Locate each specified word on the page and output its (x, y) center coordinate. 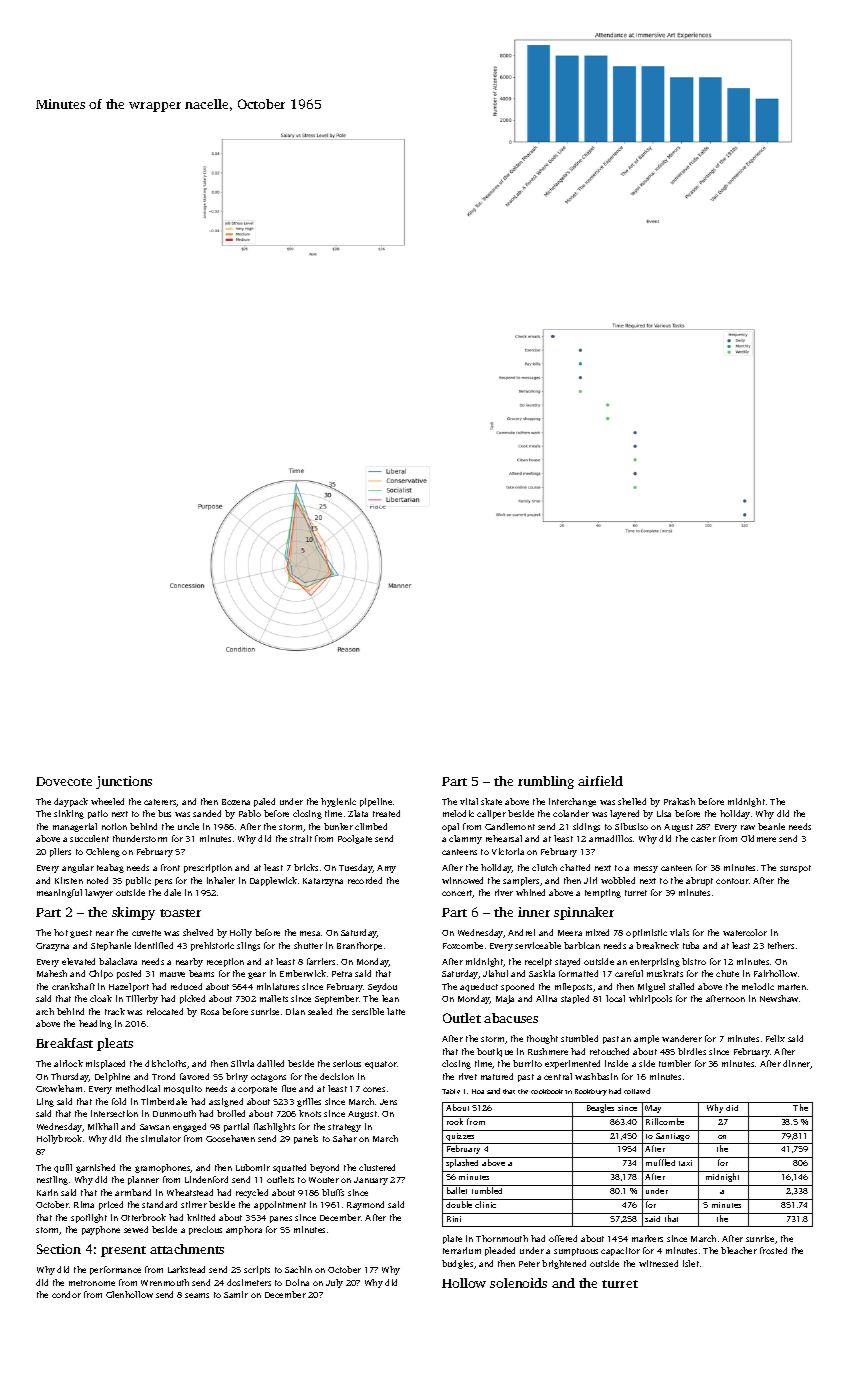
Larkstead (186, 1269)
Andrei (521, 932)
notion (114, 826)
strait (301, 838)
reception (225, 962)
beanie (771, 826)
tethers (781, 945)
